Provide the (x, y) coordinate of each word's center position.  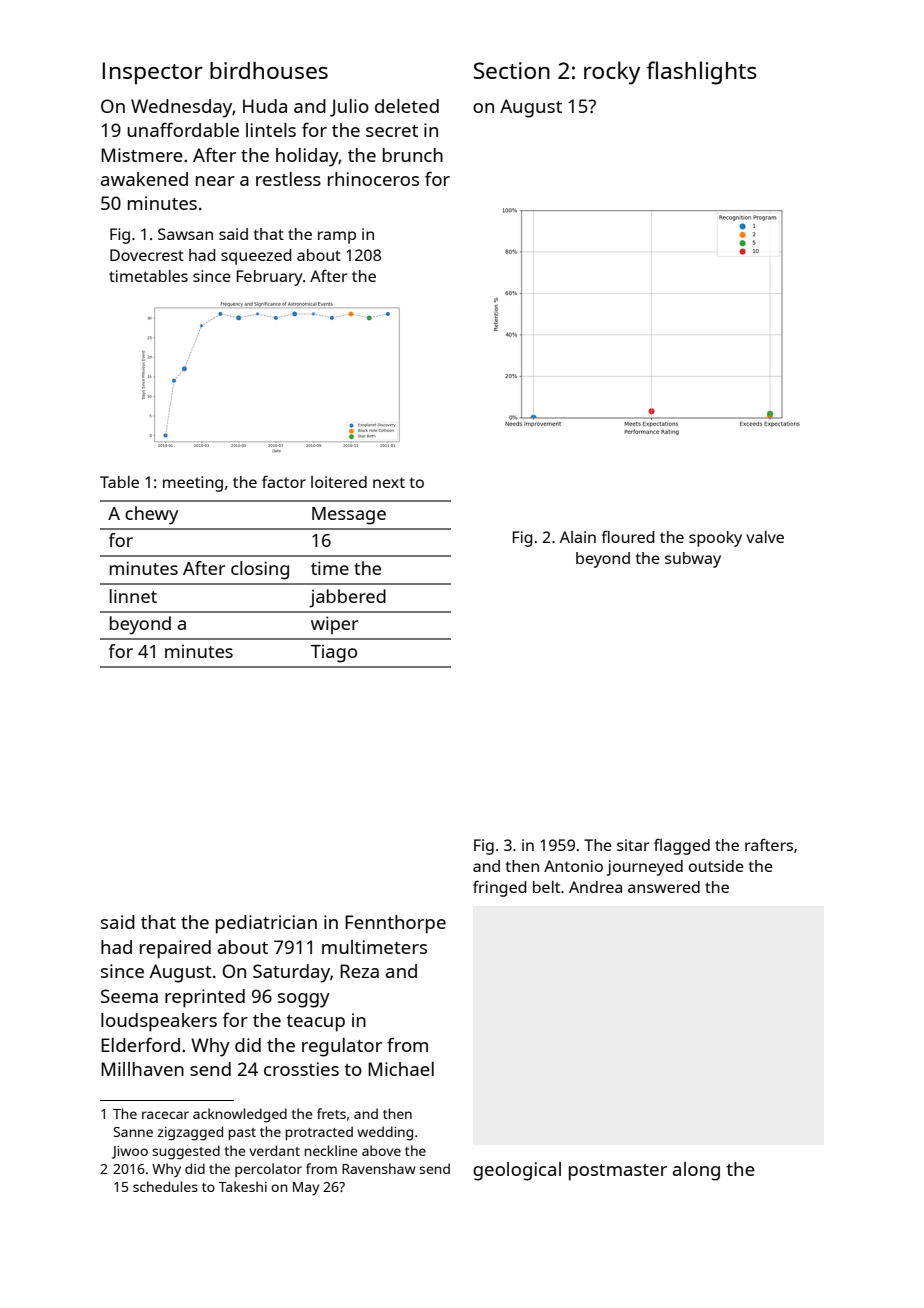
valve (765, 537)
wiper (334, 625)
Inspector (152, 73)
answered (664, 887)
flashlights (701, 73)
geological (517, 1171)
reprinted (205, 998)
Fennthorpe (395, 924)
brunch (413, 155)
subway (693, 560)
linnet (133, 596)
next (389, 482)
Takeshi (242, 1186)
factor (284, 481)
